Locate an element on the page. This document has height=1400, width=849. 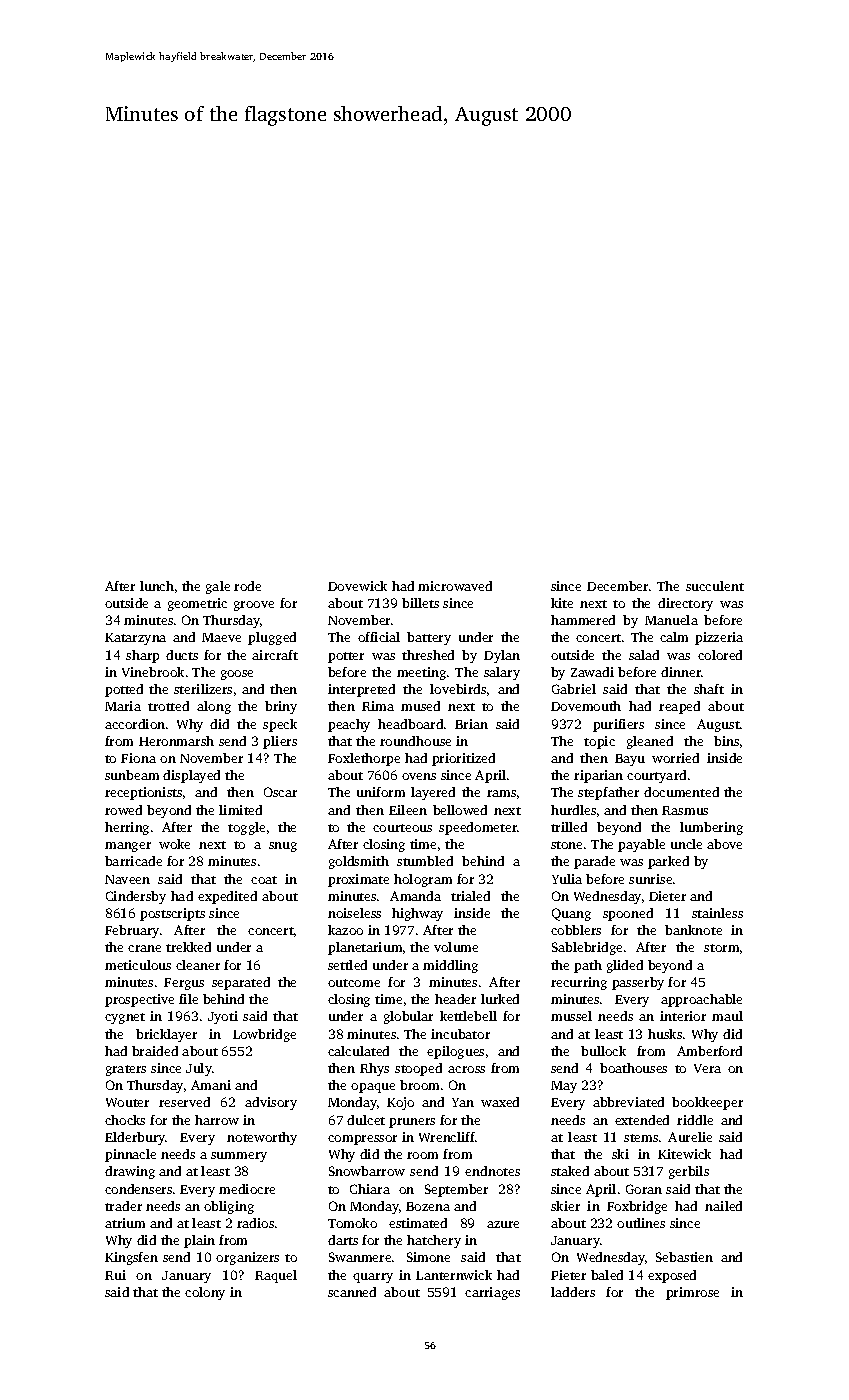
Maeve is located at coordinates (221, 637).
